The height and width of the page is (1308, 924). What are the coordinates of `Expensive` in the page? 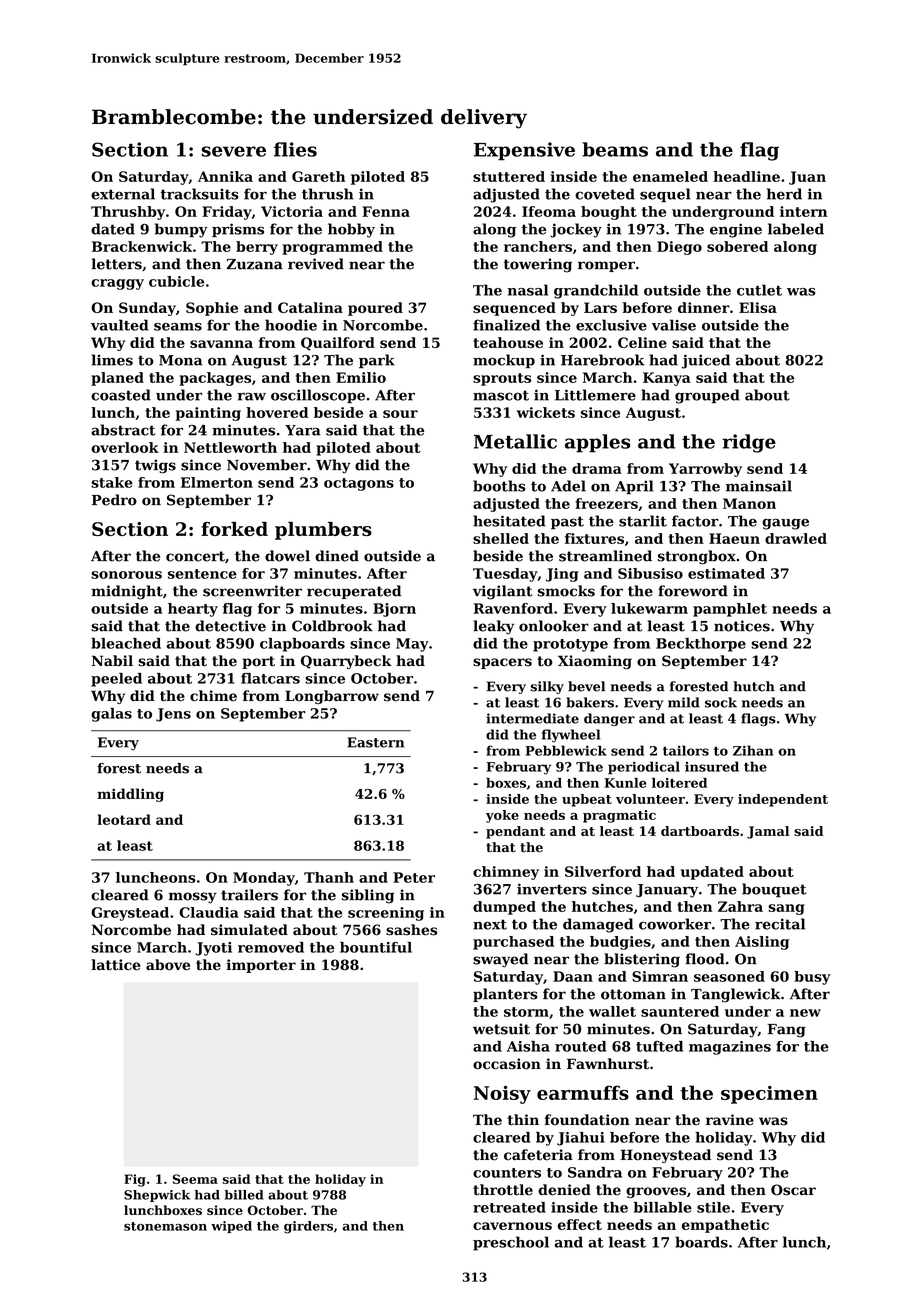 It's located at (524, 151).
